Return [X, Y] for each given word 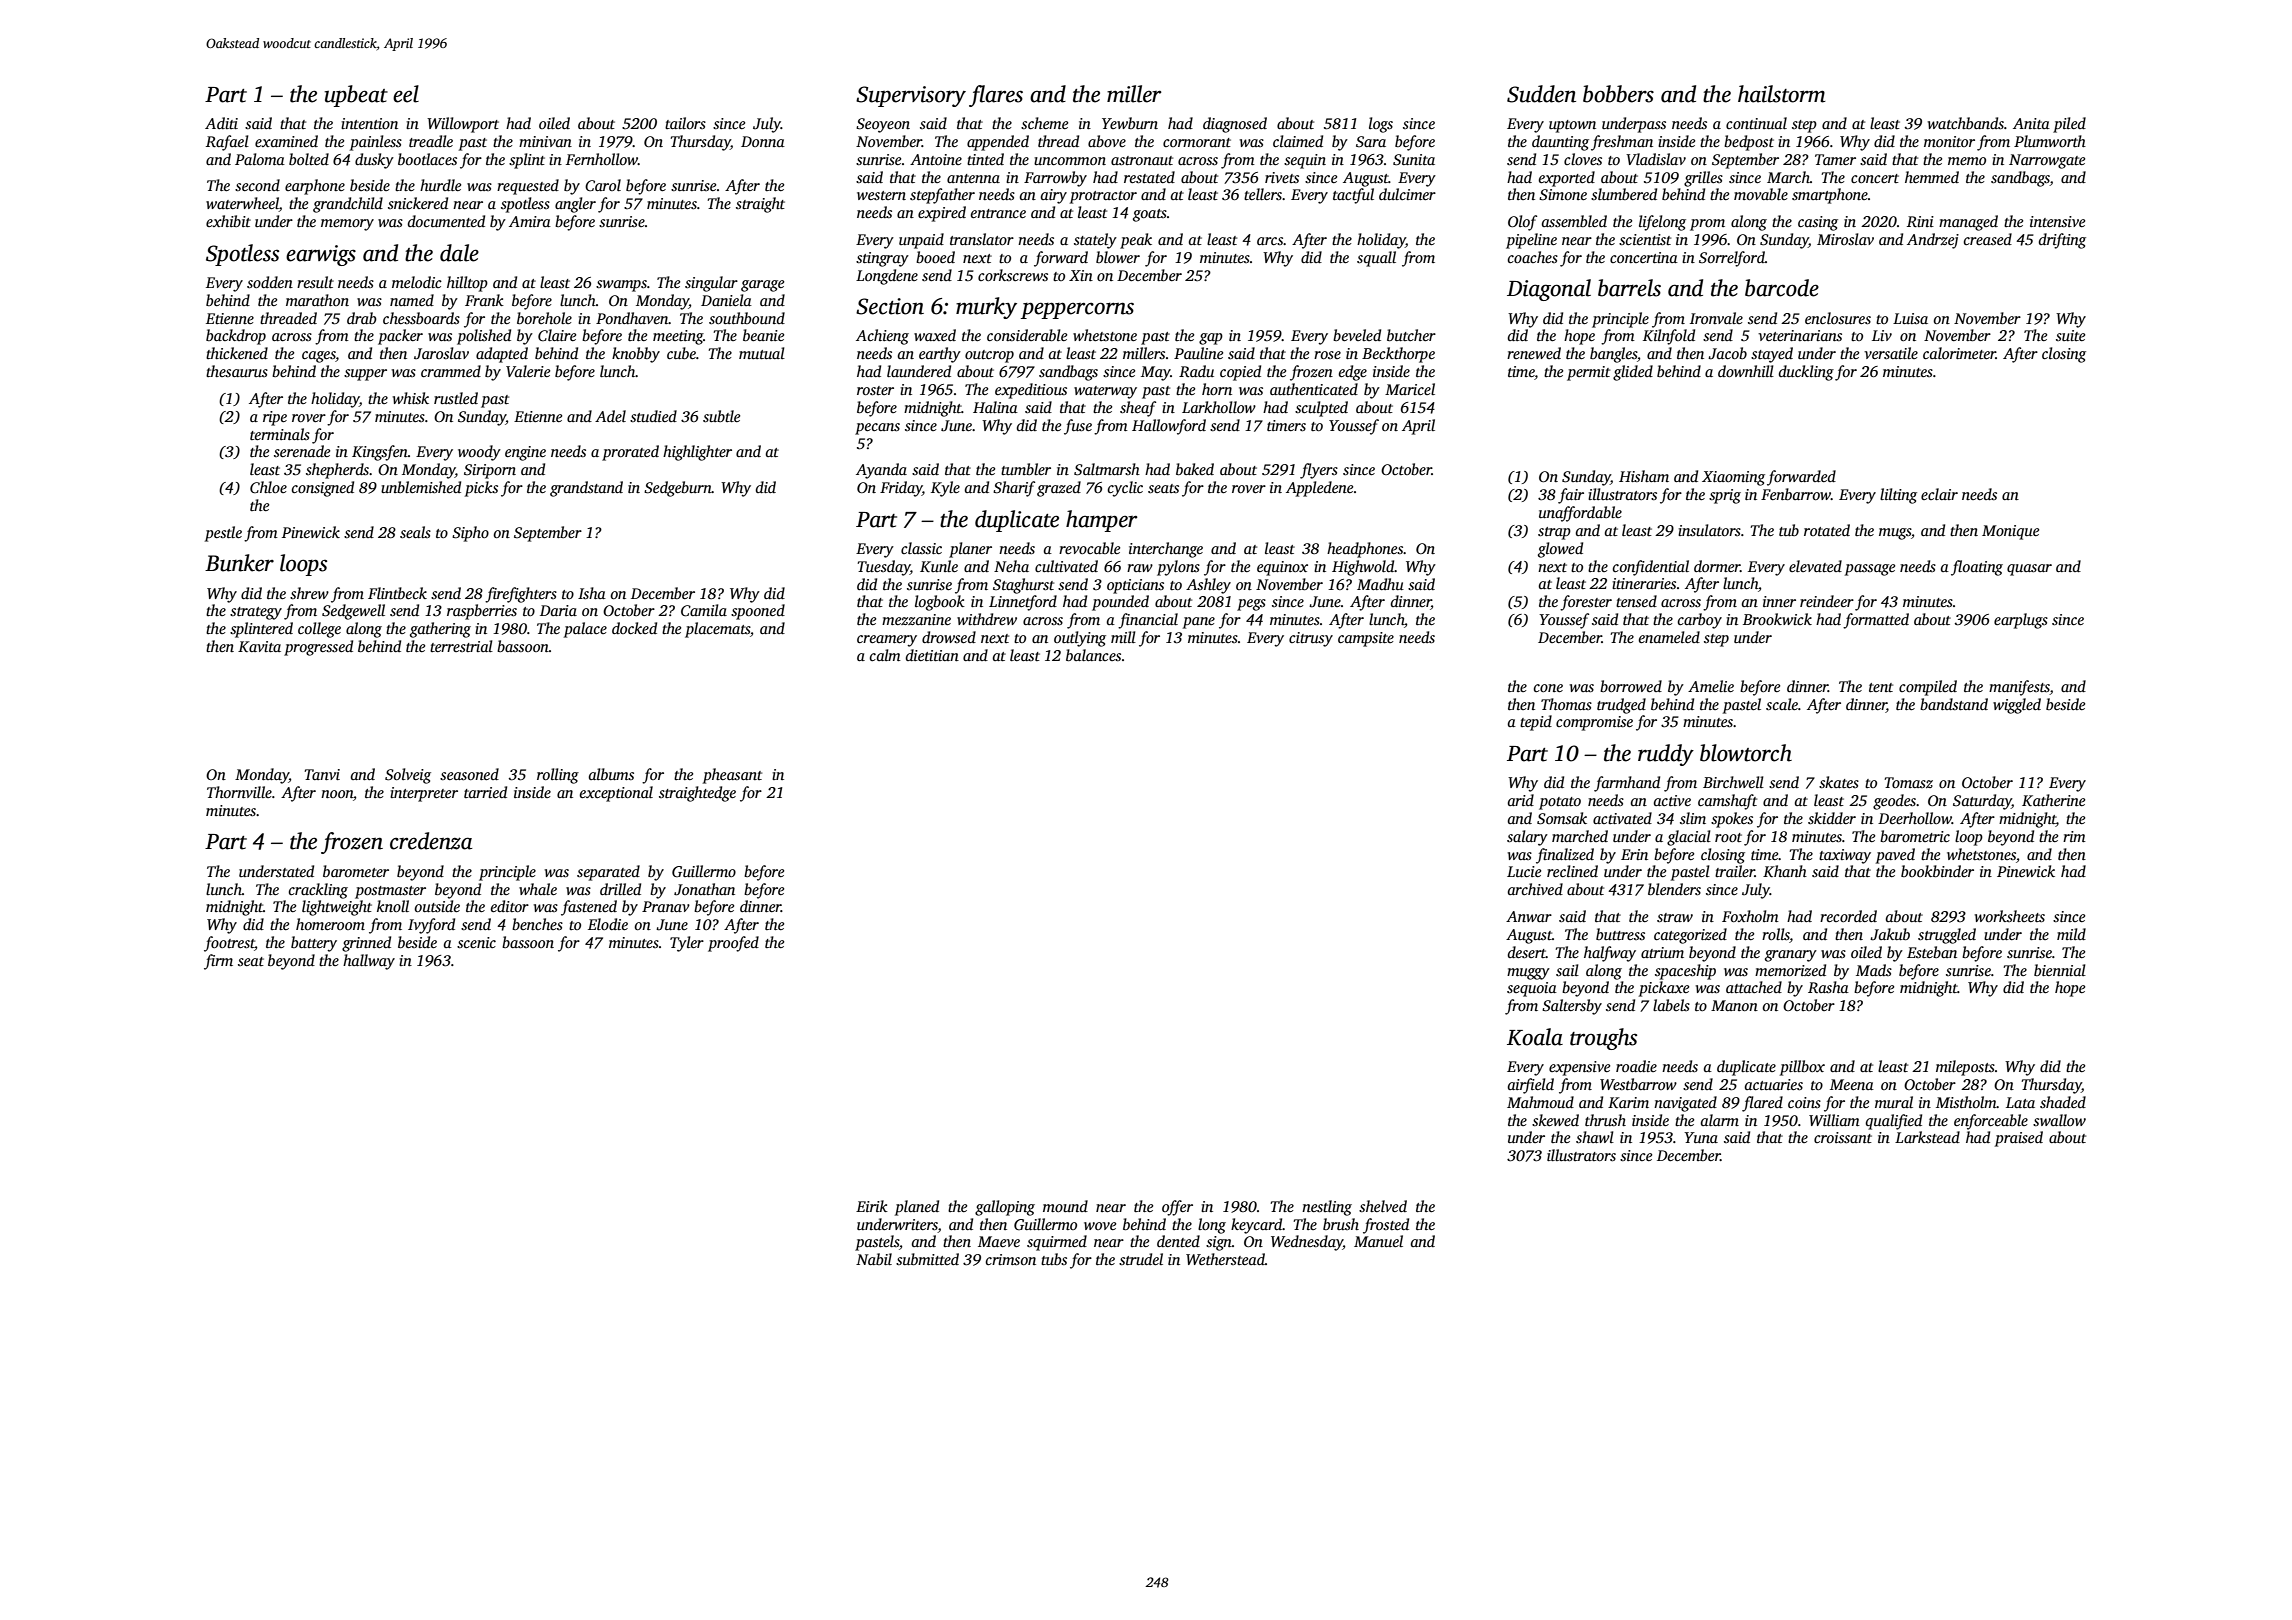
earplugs [2021, 621]
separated [608, 873]
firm [218, 962]
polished [484, 337]
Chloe [268, 487]
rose [1327, 355]
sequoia [1532, 989]
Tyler [687, 944]
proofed [733, 944]
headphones [1365, 550]
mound [1065, 1206]
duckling [1806, 373]
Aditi [221, 123]
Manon [1734, 1005]
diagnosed [1235, 125]
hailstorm [1782, 94]
